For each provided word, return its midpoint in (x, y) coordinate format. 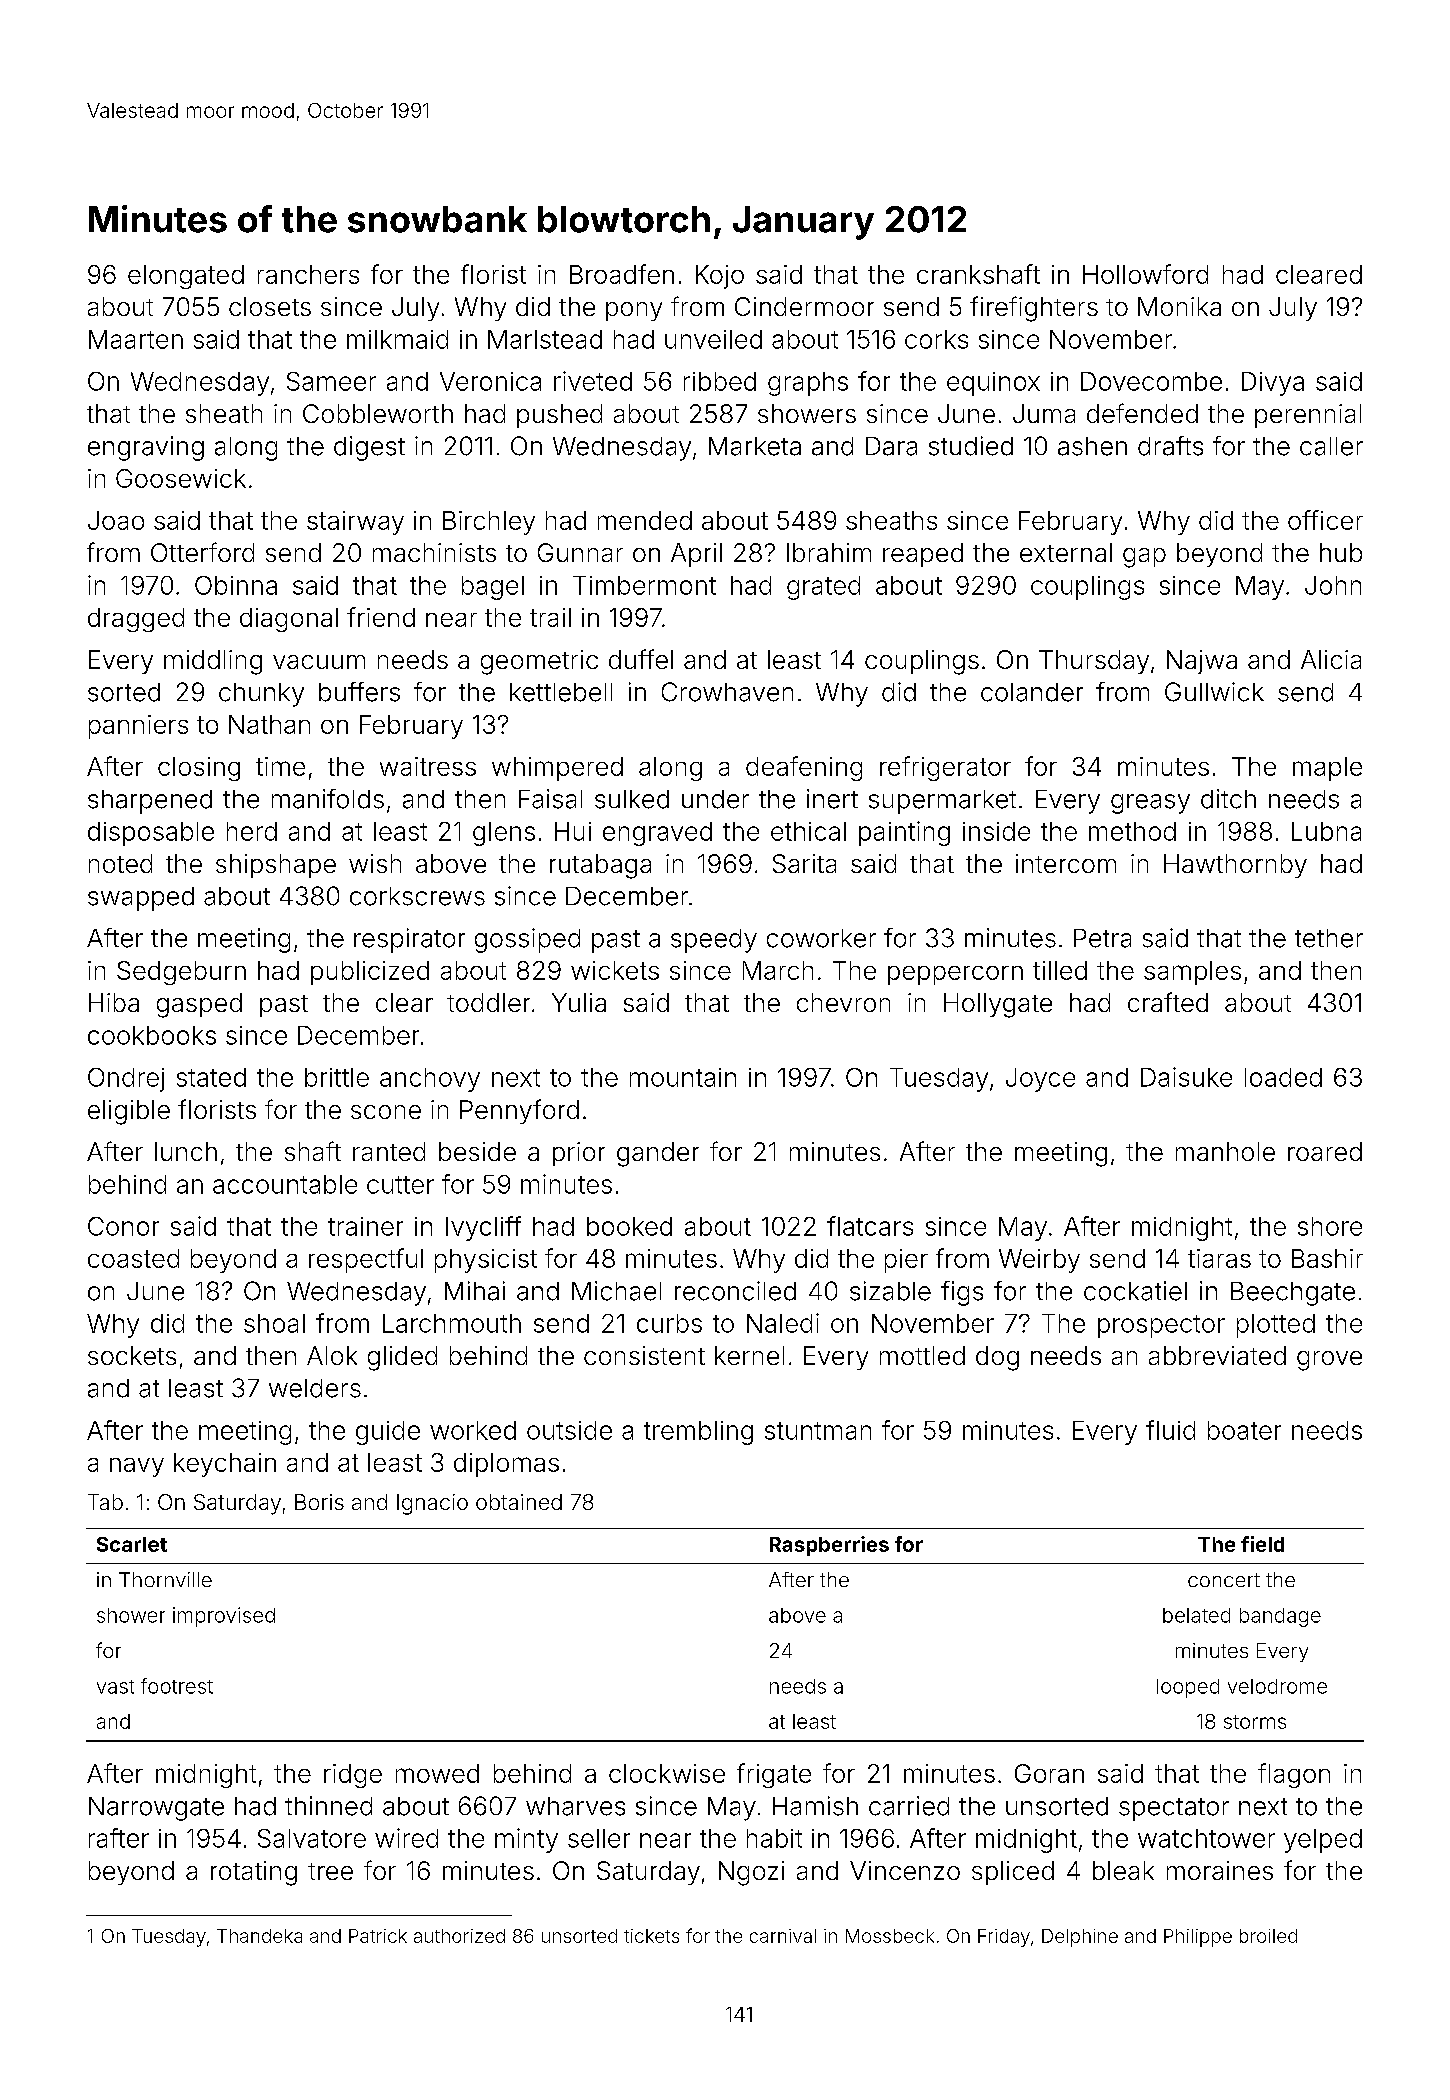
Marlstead (545, 339)
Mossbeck (890, 1936)
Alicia (1331, 659)
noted (120, 863)
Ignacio (432, 1504)
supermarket (942, 802)
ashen (1092, 446)
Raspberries (829, 1546)
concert (1224, 1580)
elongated (186, 277)
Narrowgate (156, 1809)
